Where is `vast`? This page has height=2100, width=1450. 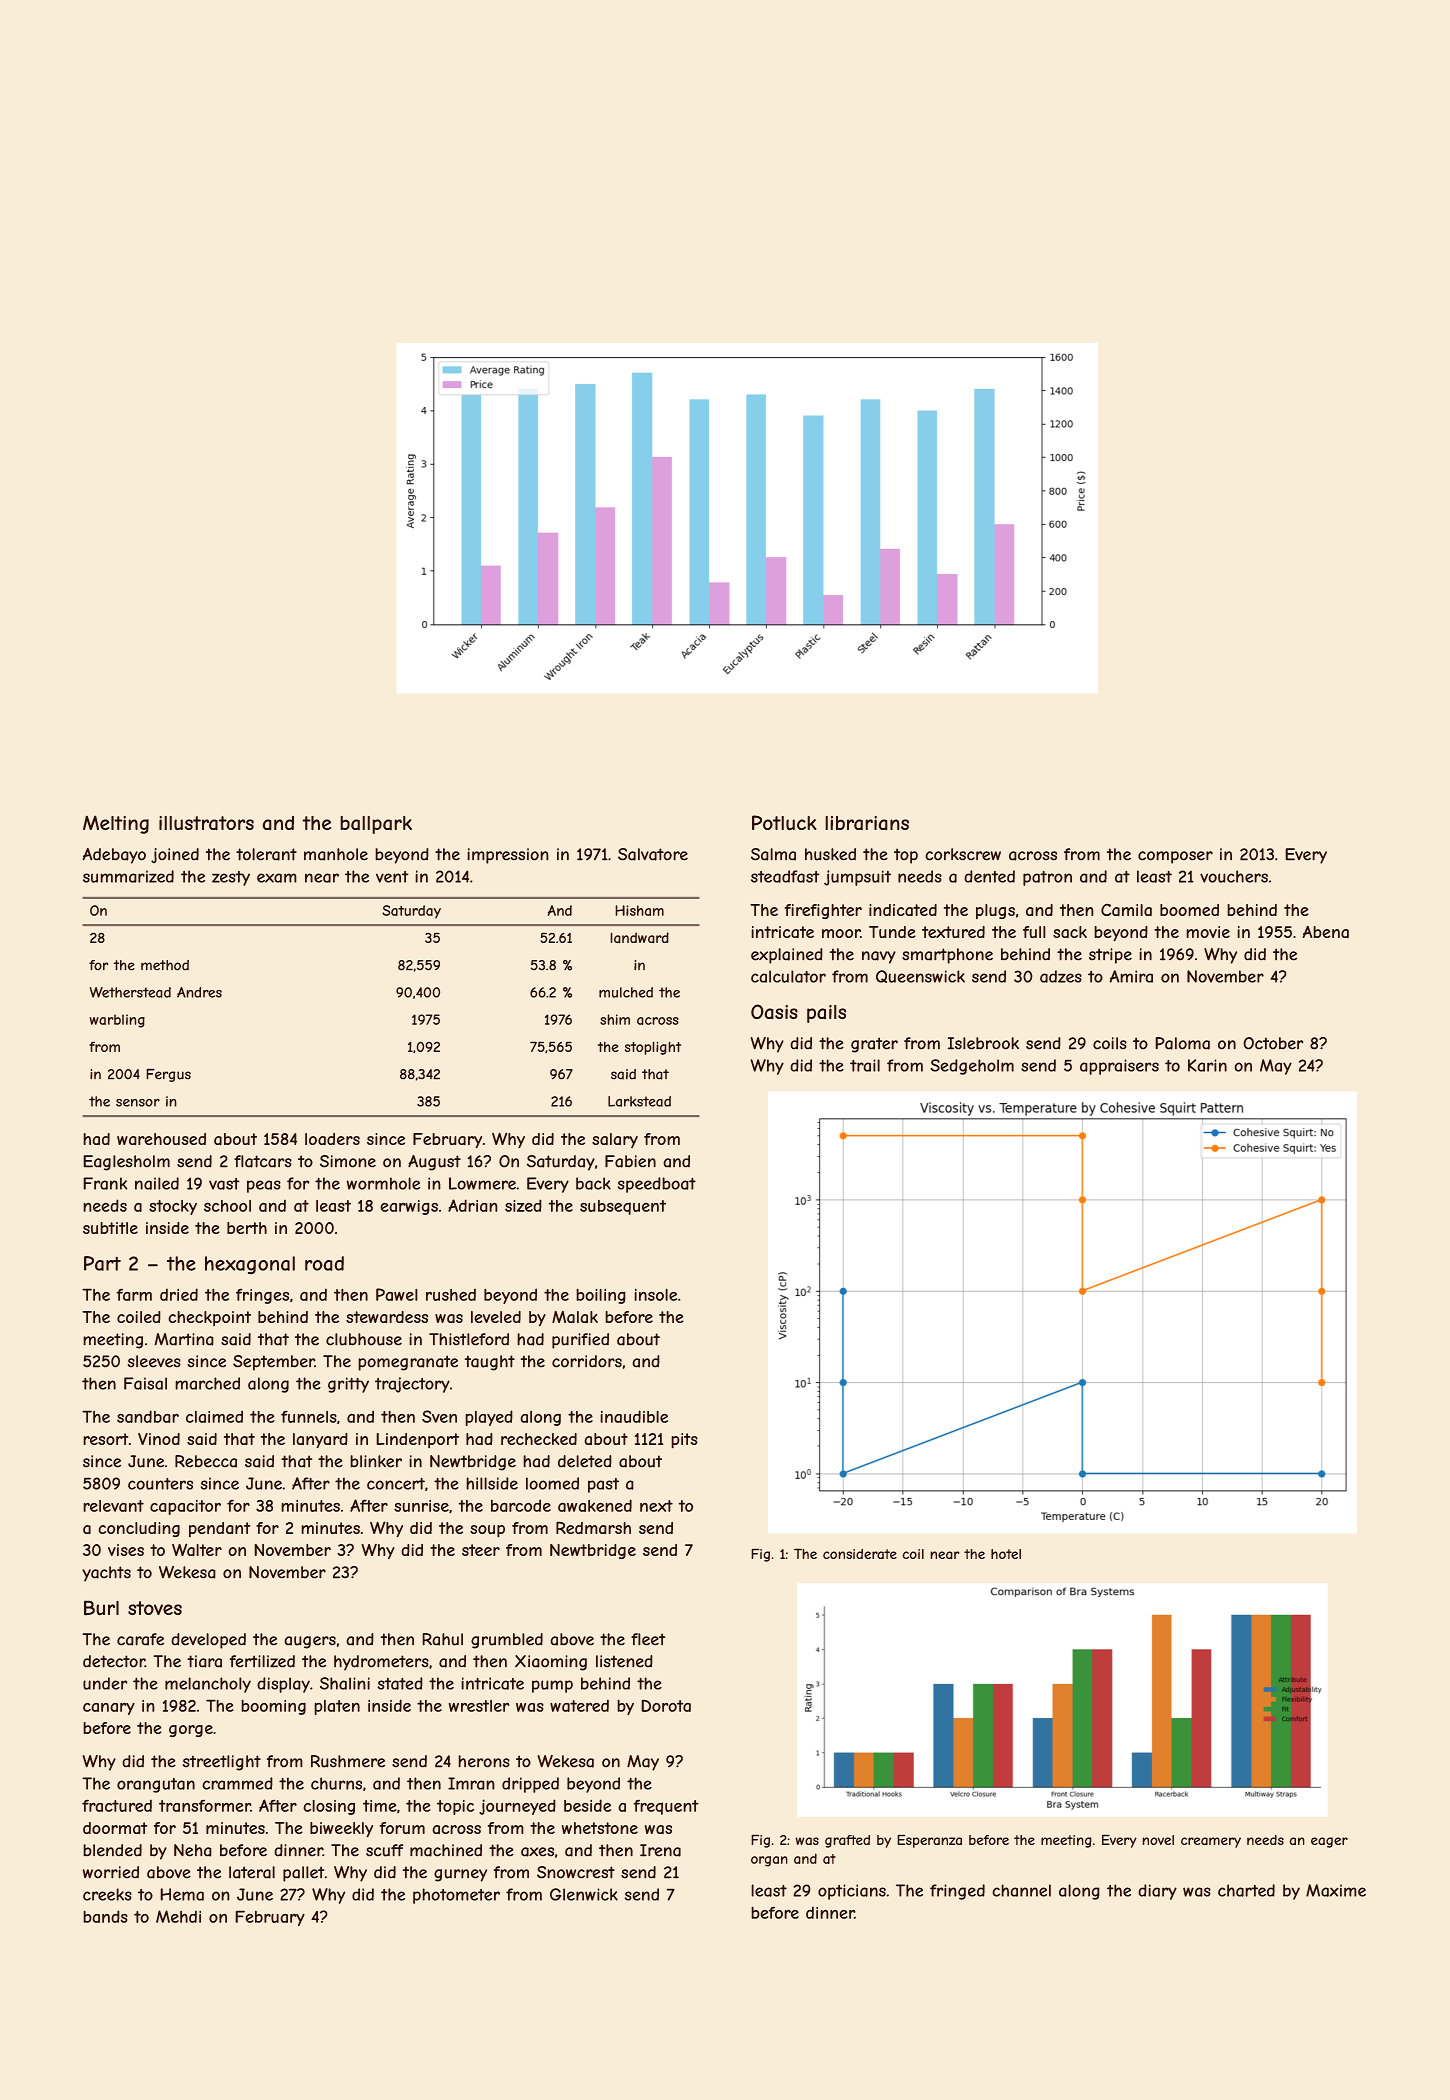
vast is located at coordinates (224, 1184).
